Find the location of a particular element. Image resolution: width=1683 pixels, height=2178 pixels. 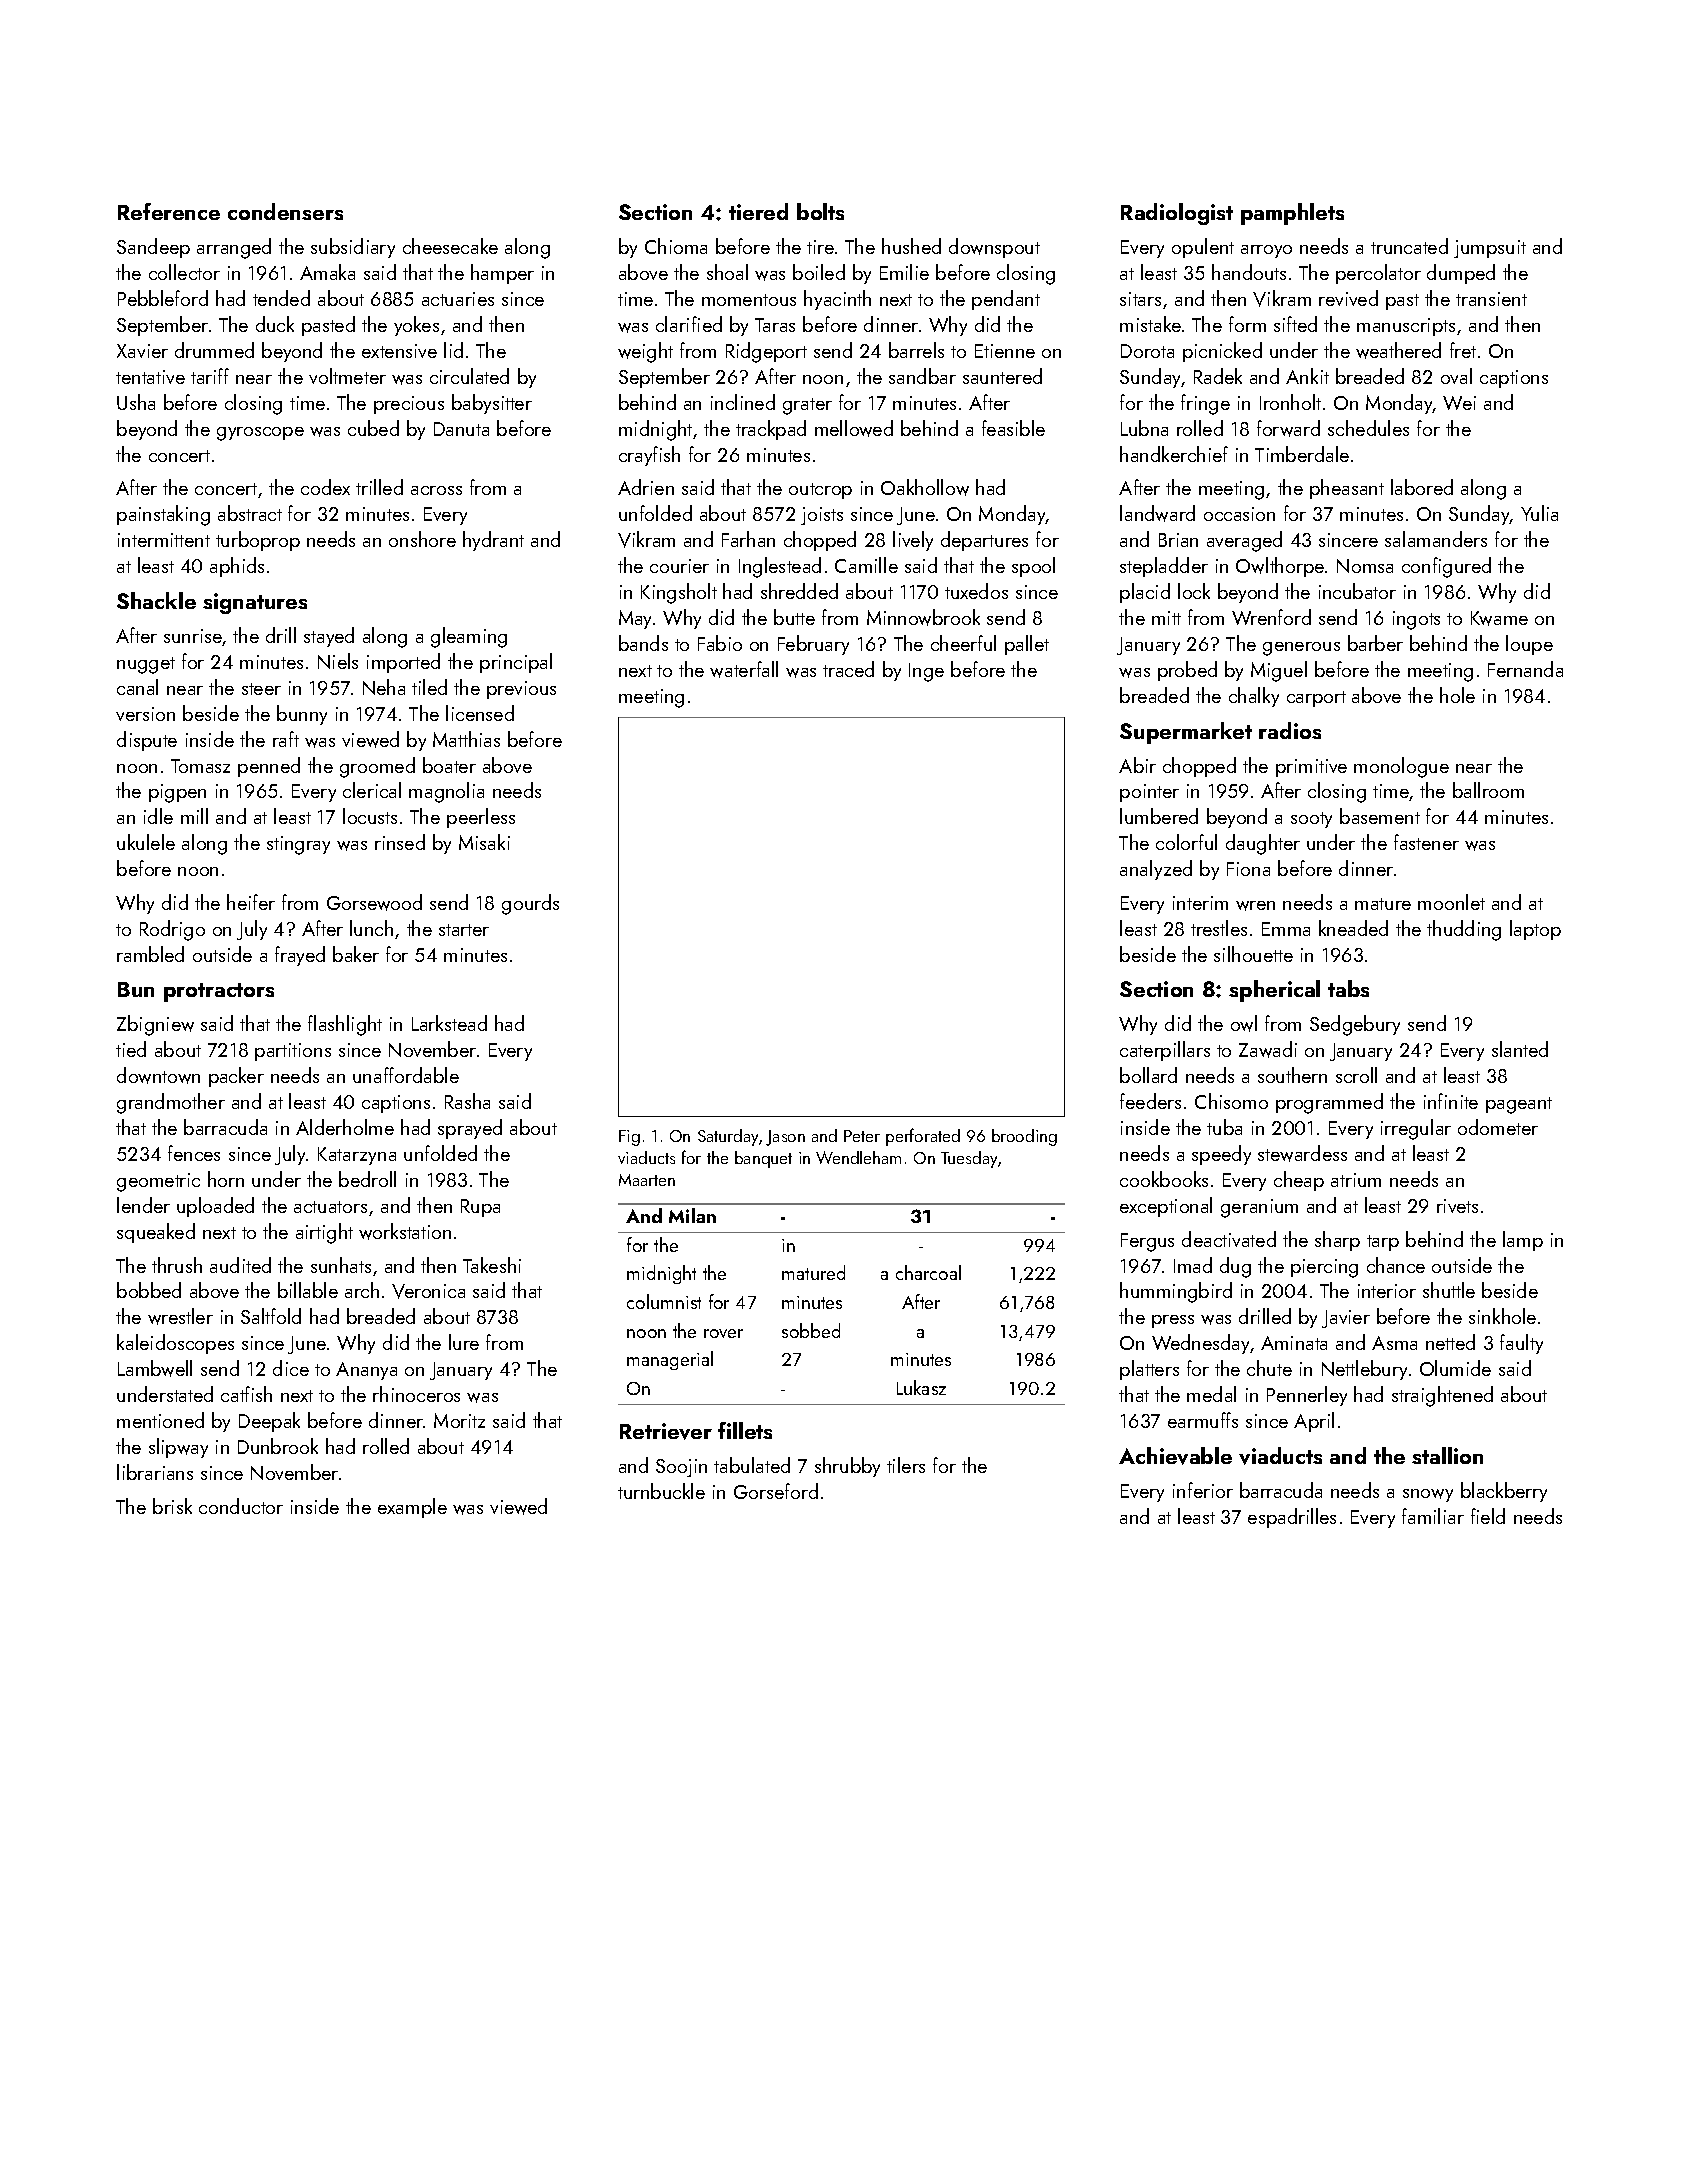

Milan is located at coordinates (692, 1215).
